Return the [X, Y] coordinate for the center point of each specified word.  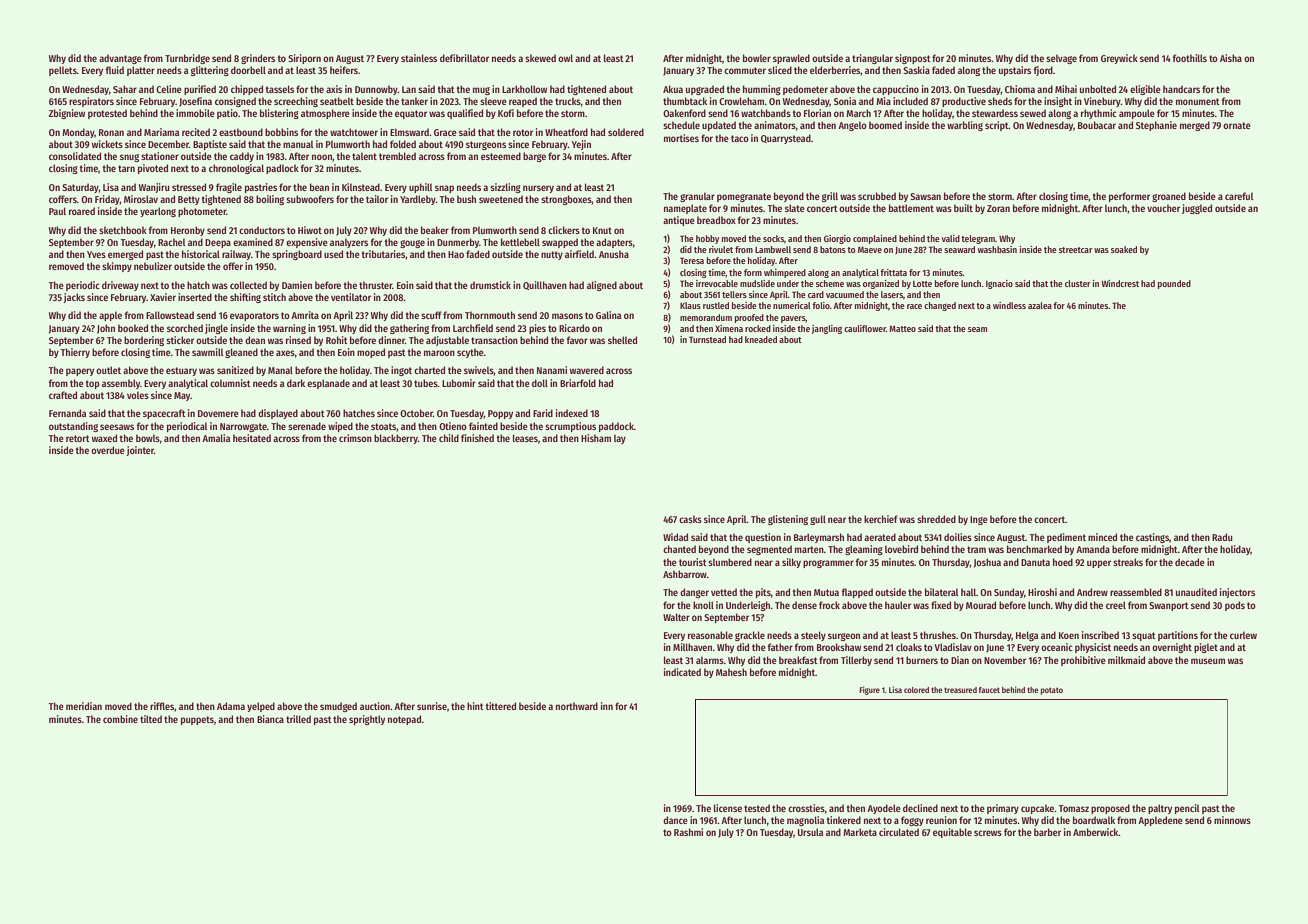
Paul [57, 211]
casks [690, 519]
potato [1052, 691]
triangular [872, 59]
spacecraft [164, 414]
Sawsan [925, 196]
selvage [1061, 59]
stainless [419, 58]
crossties [806, 808]
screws [988, 833]
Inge [979, 520]
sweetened [501, 199]
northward [577, 706]
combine [120, 719]
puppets [197, 720]
